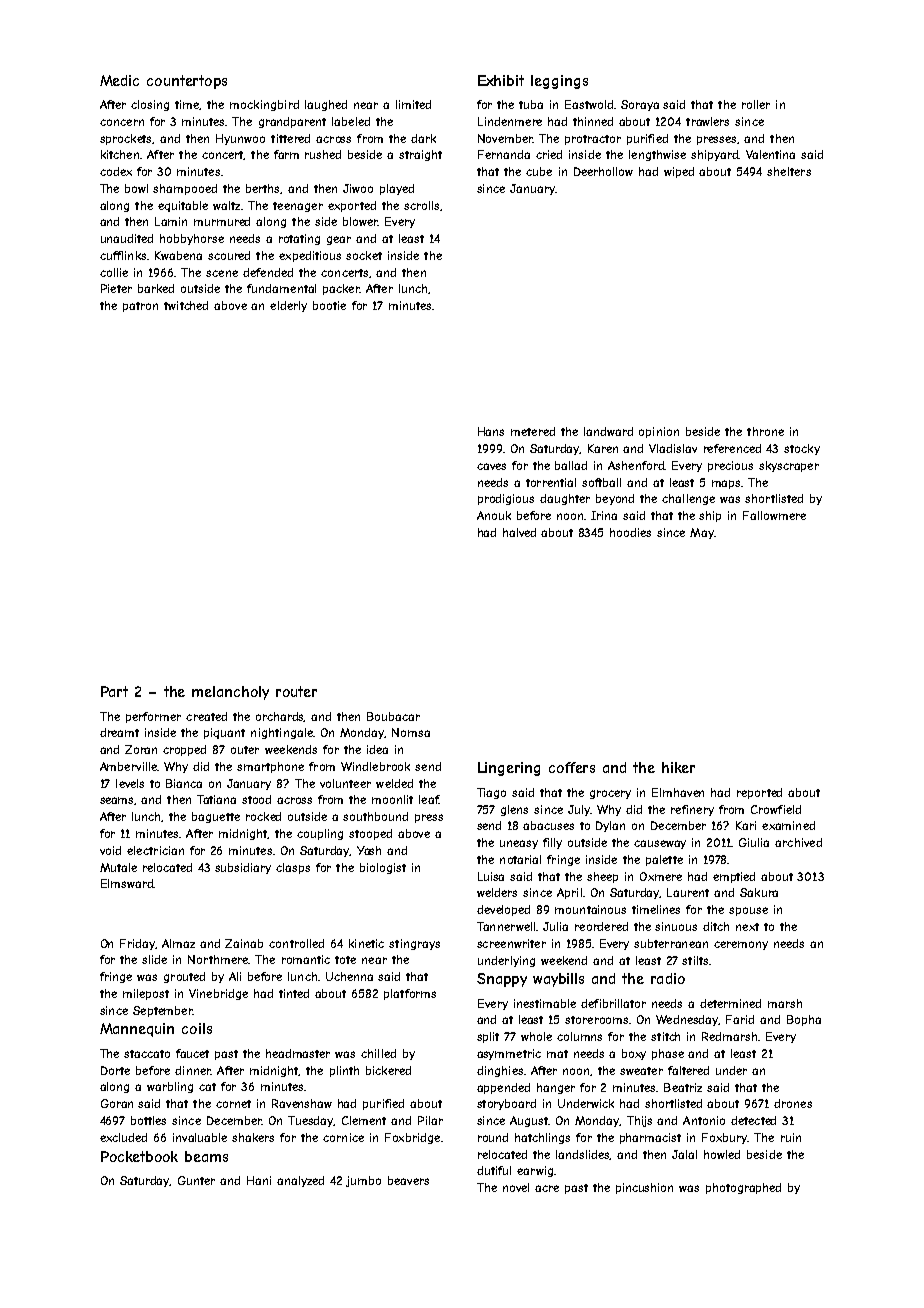 Image resolution: width=924 pixels, height=1308 pixels. Describe the element at coordinates (286, 154) in the screenshot. I see `farm` at that location.
